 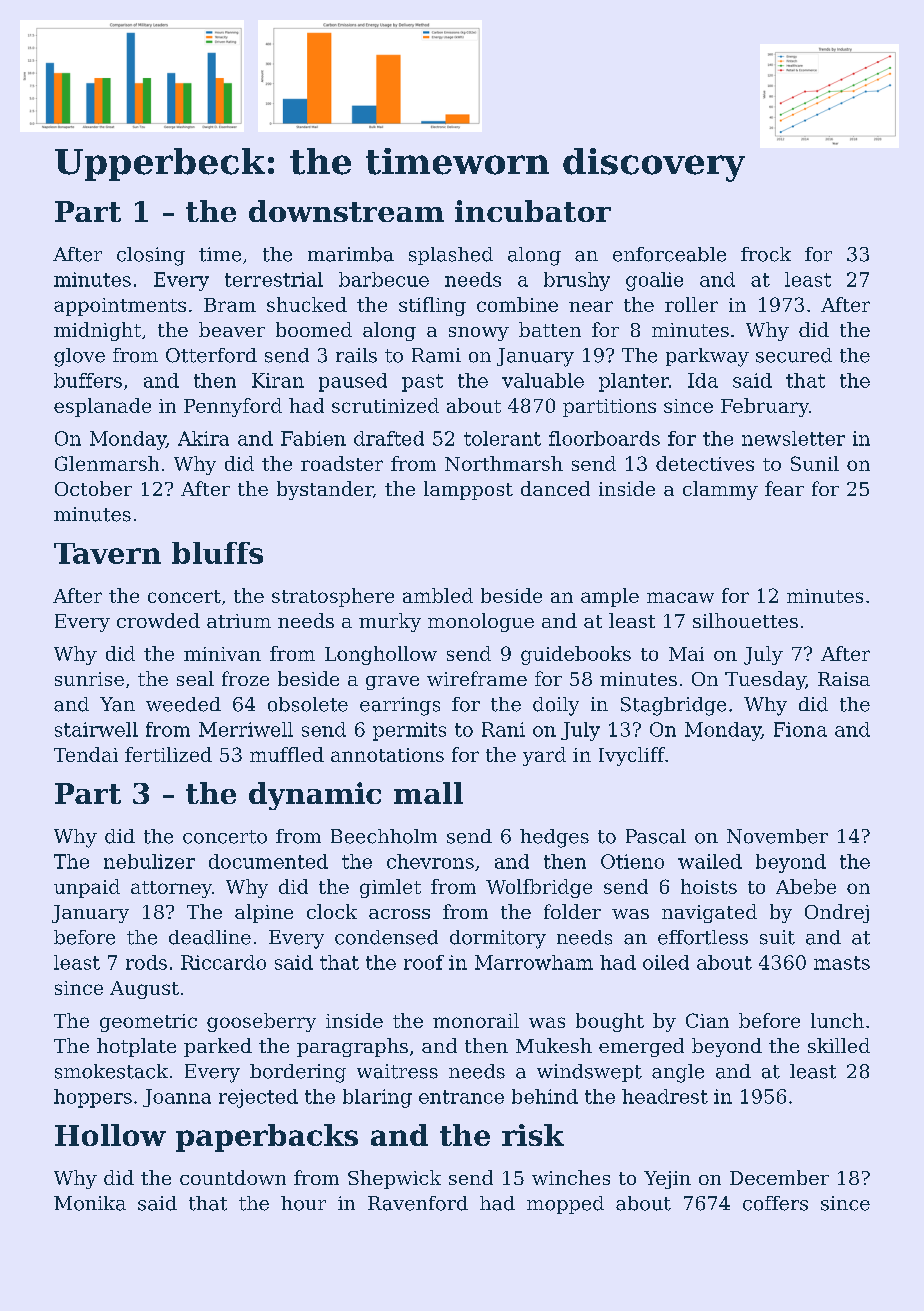 What do you see at coordinates (451, 256) in the screenshot?
I see `splashed` at bounding box center [451, 256].
